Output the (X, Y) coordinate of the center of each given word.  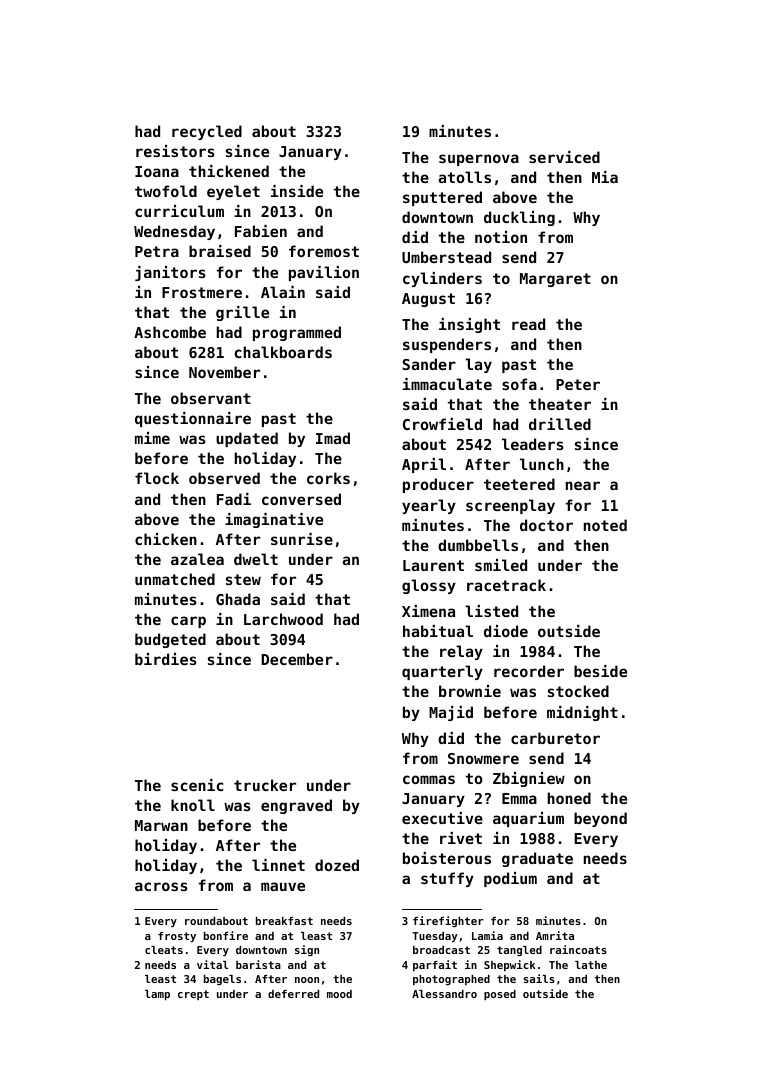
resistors (175, 151)
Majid (451, 713)
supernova (479, 160)
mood (339, 994)
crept (193, 995)
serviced (564, 157)
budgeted (170, 640)
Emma (519, 798)
